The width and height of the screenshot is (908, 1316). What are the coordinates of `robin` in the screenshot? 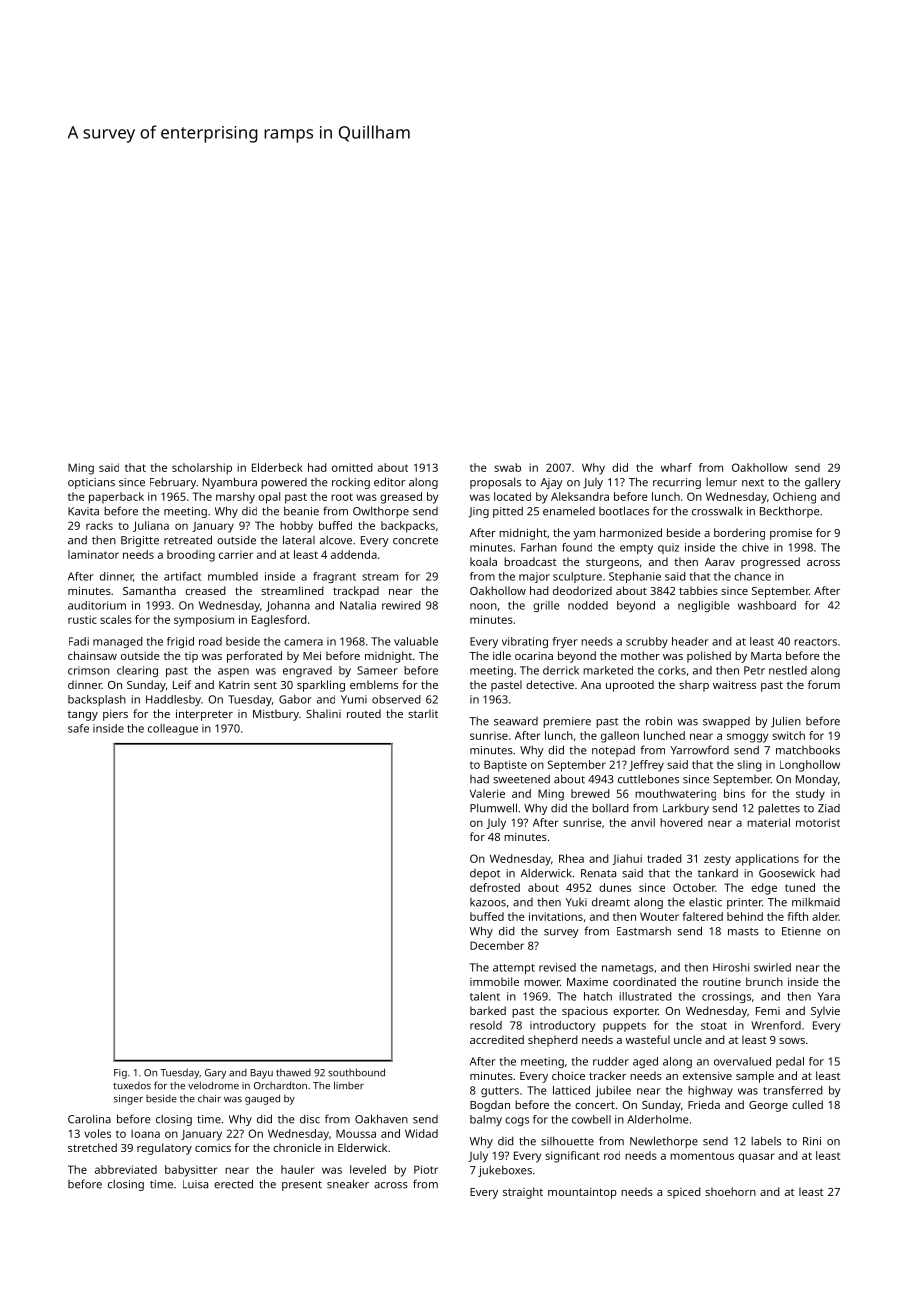 It's located at (659, 721).
